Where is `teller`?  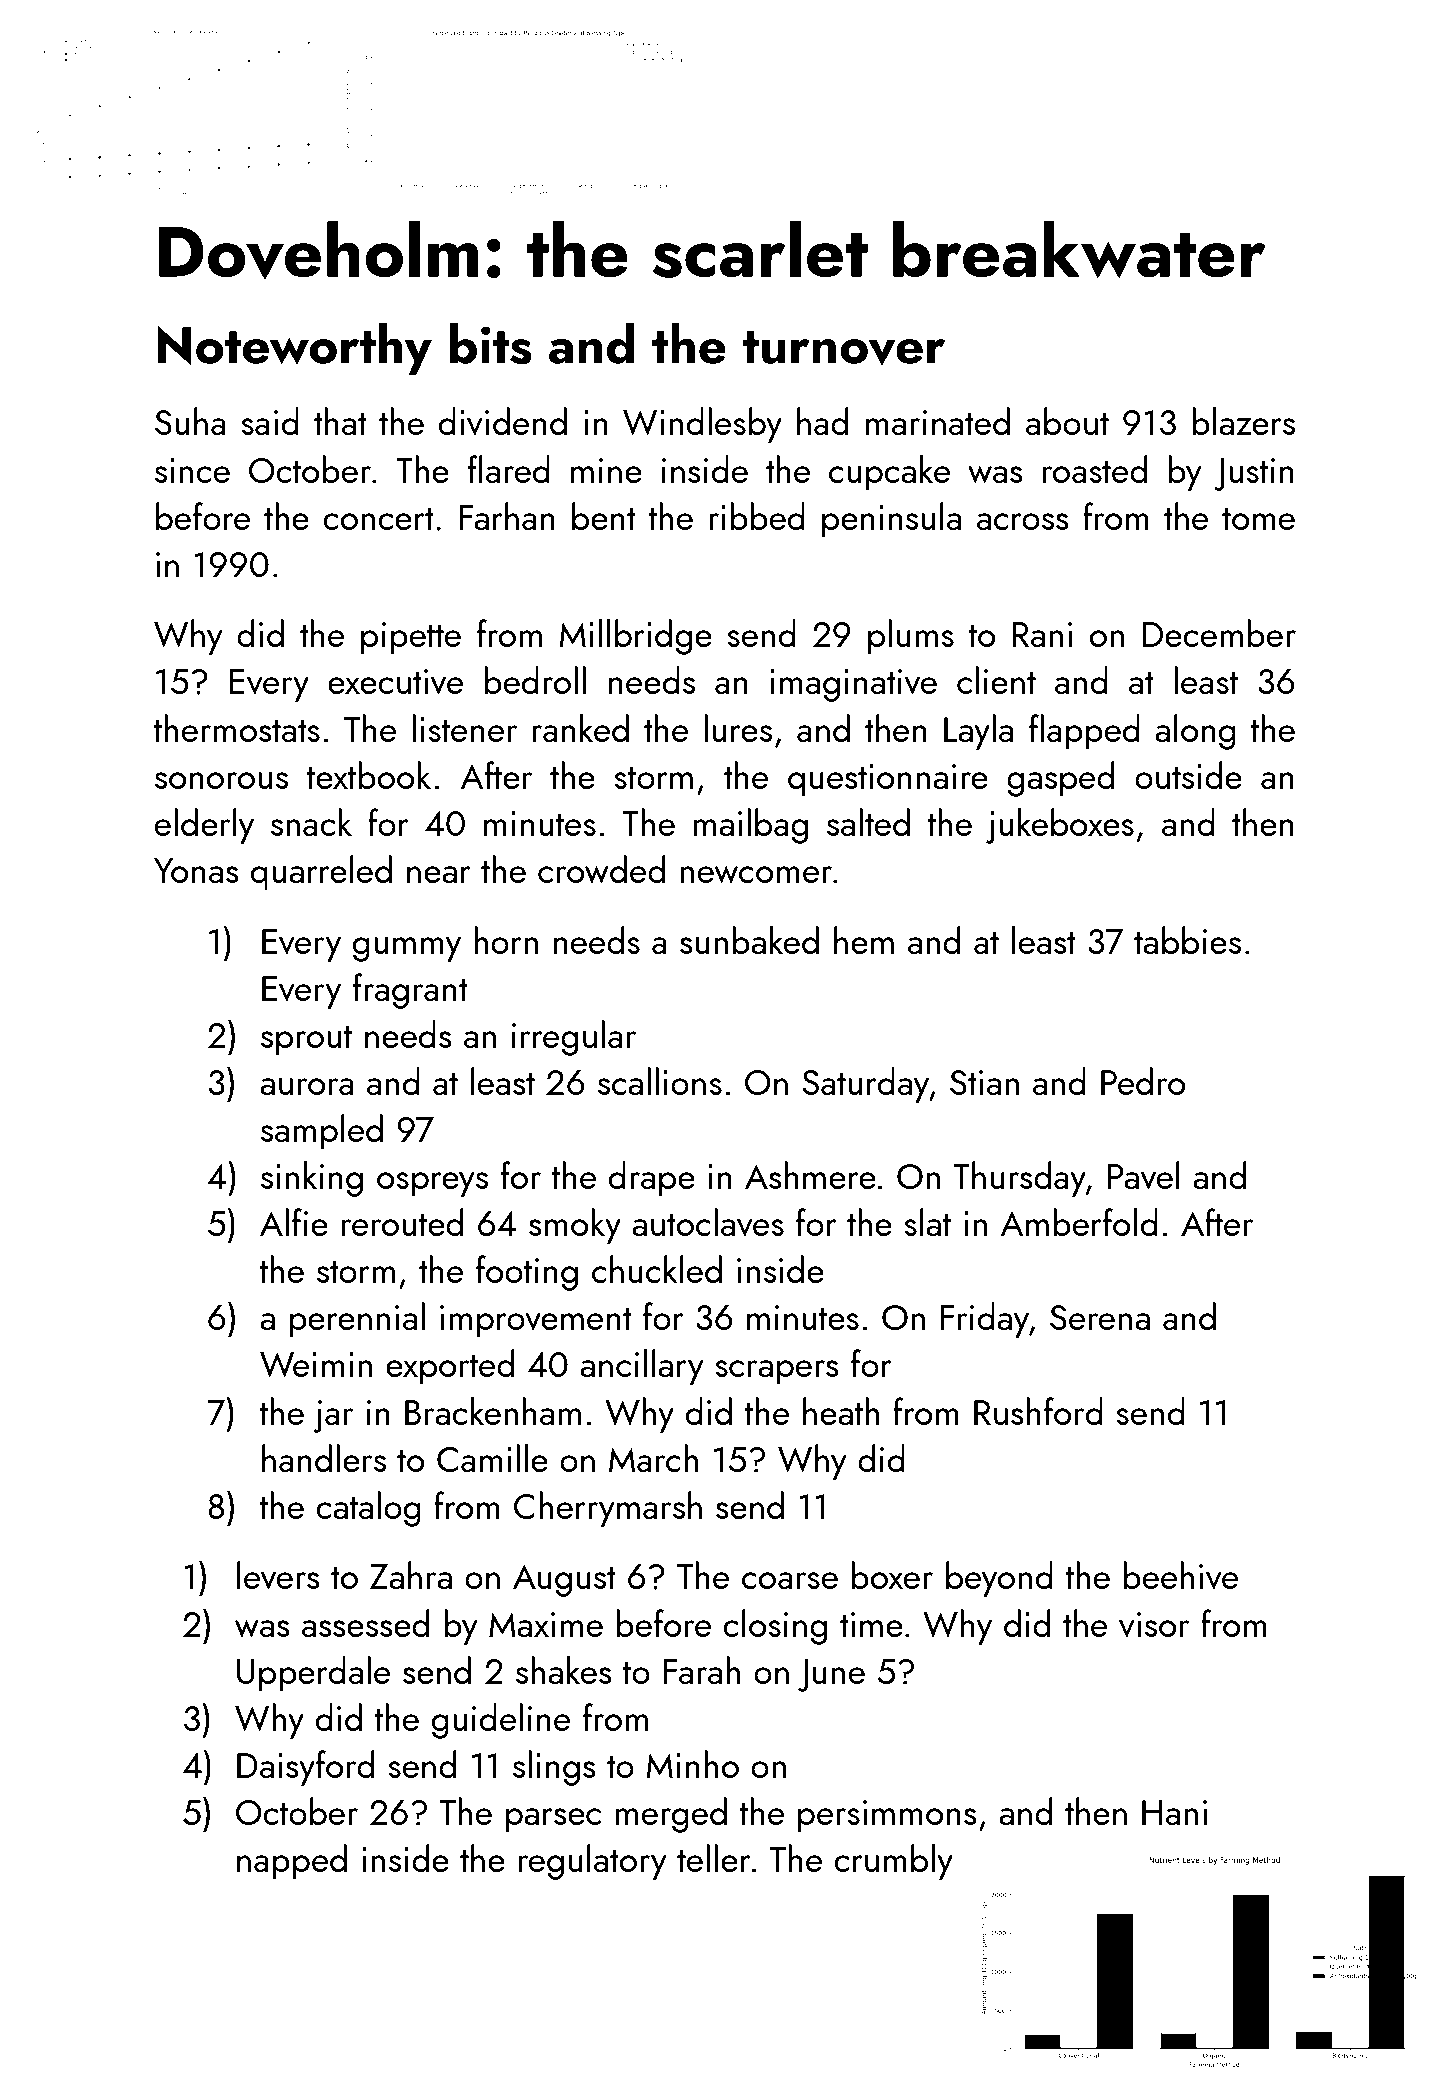
teller is located at coordinates (714, 1858).
